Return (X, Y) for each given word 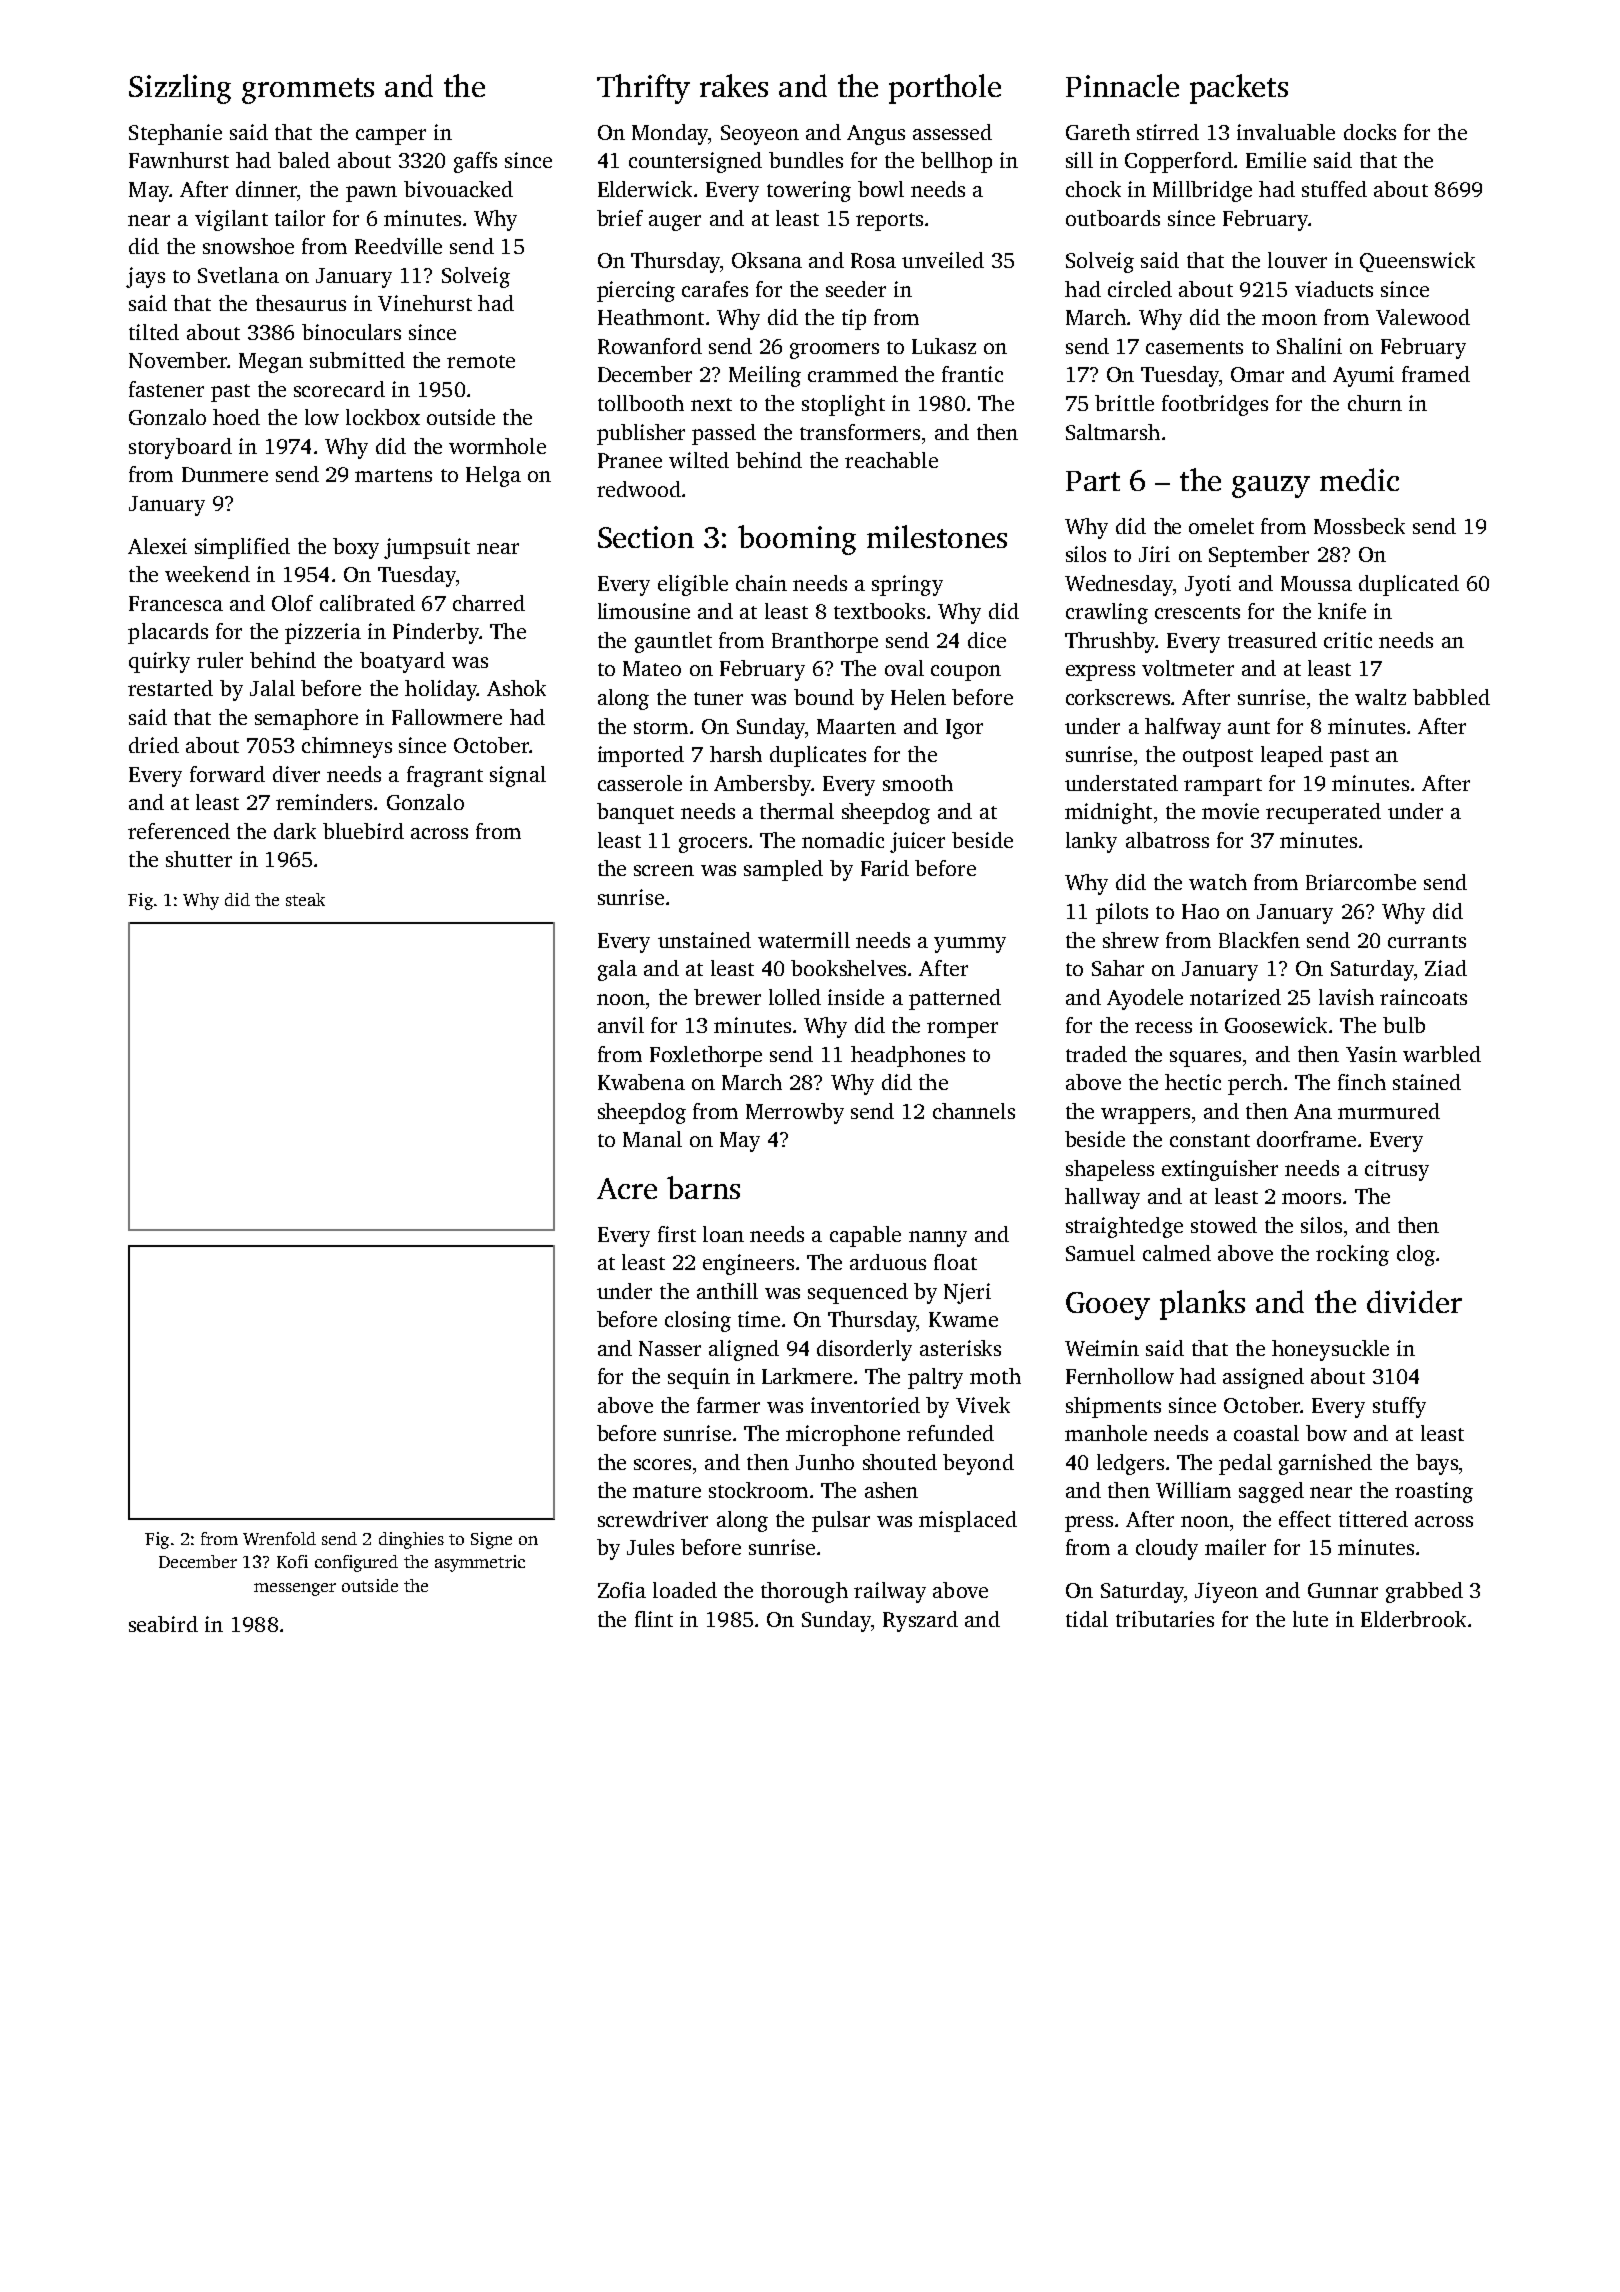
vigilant (231, 220)
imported (641, 756)
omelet (1221, 526)
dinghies (411, 1540)
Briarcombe (1361, 882)
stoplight (843, 405)
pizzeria (323, 633)
